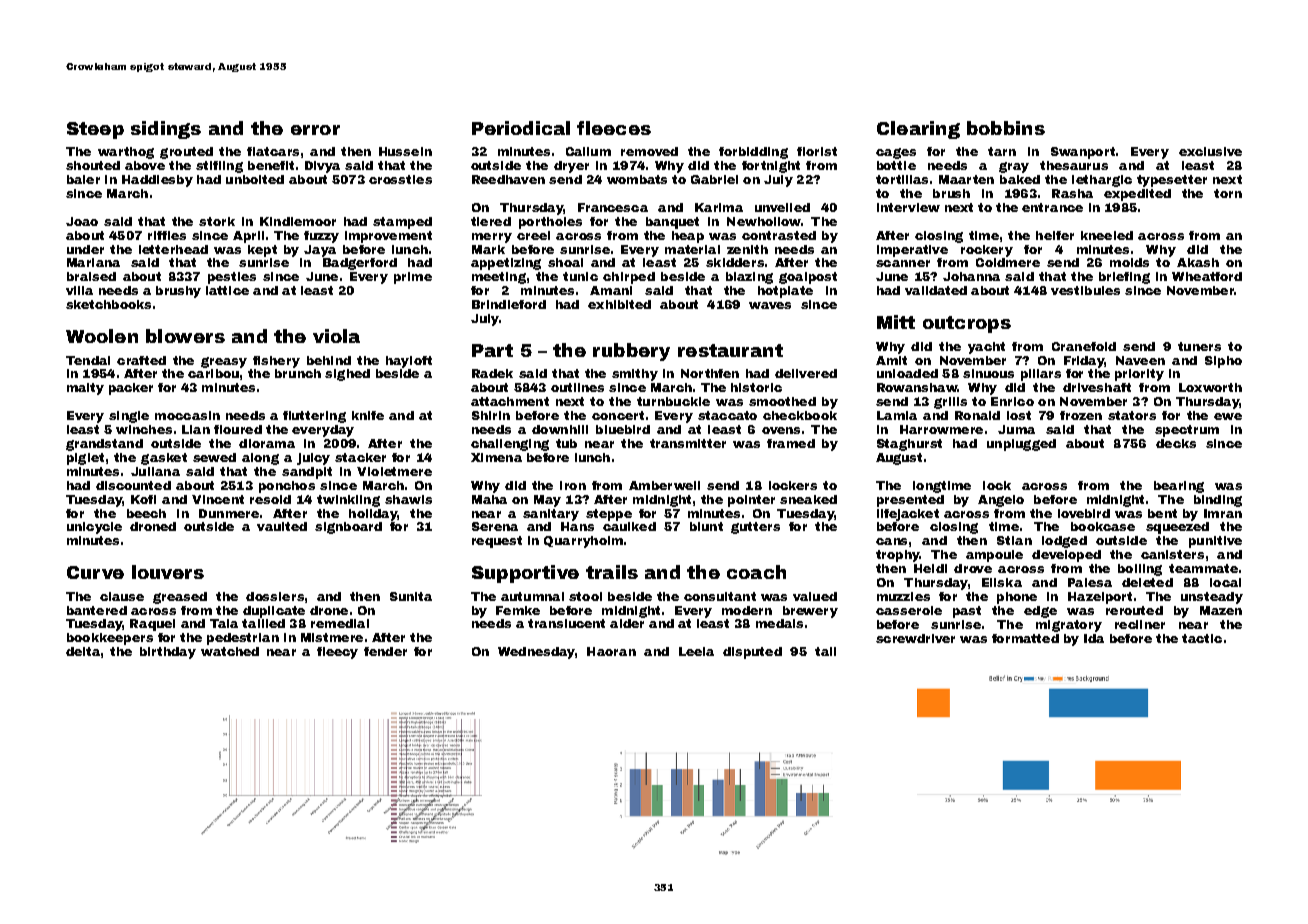 The height and width of the image is (924, 1308). Describe the element at coordinates (619, 304) in the image. I see `exhibited` at that location.
